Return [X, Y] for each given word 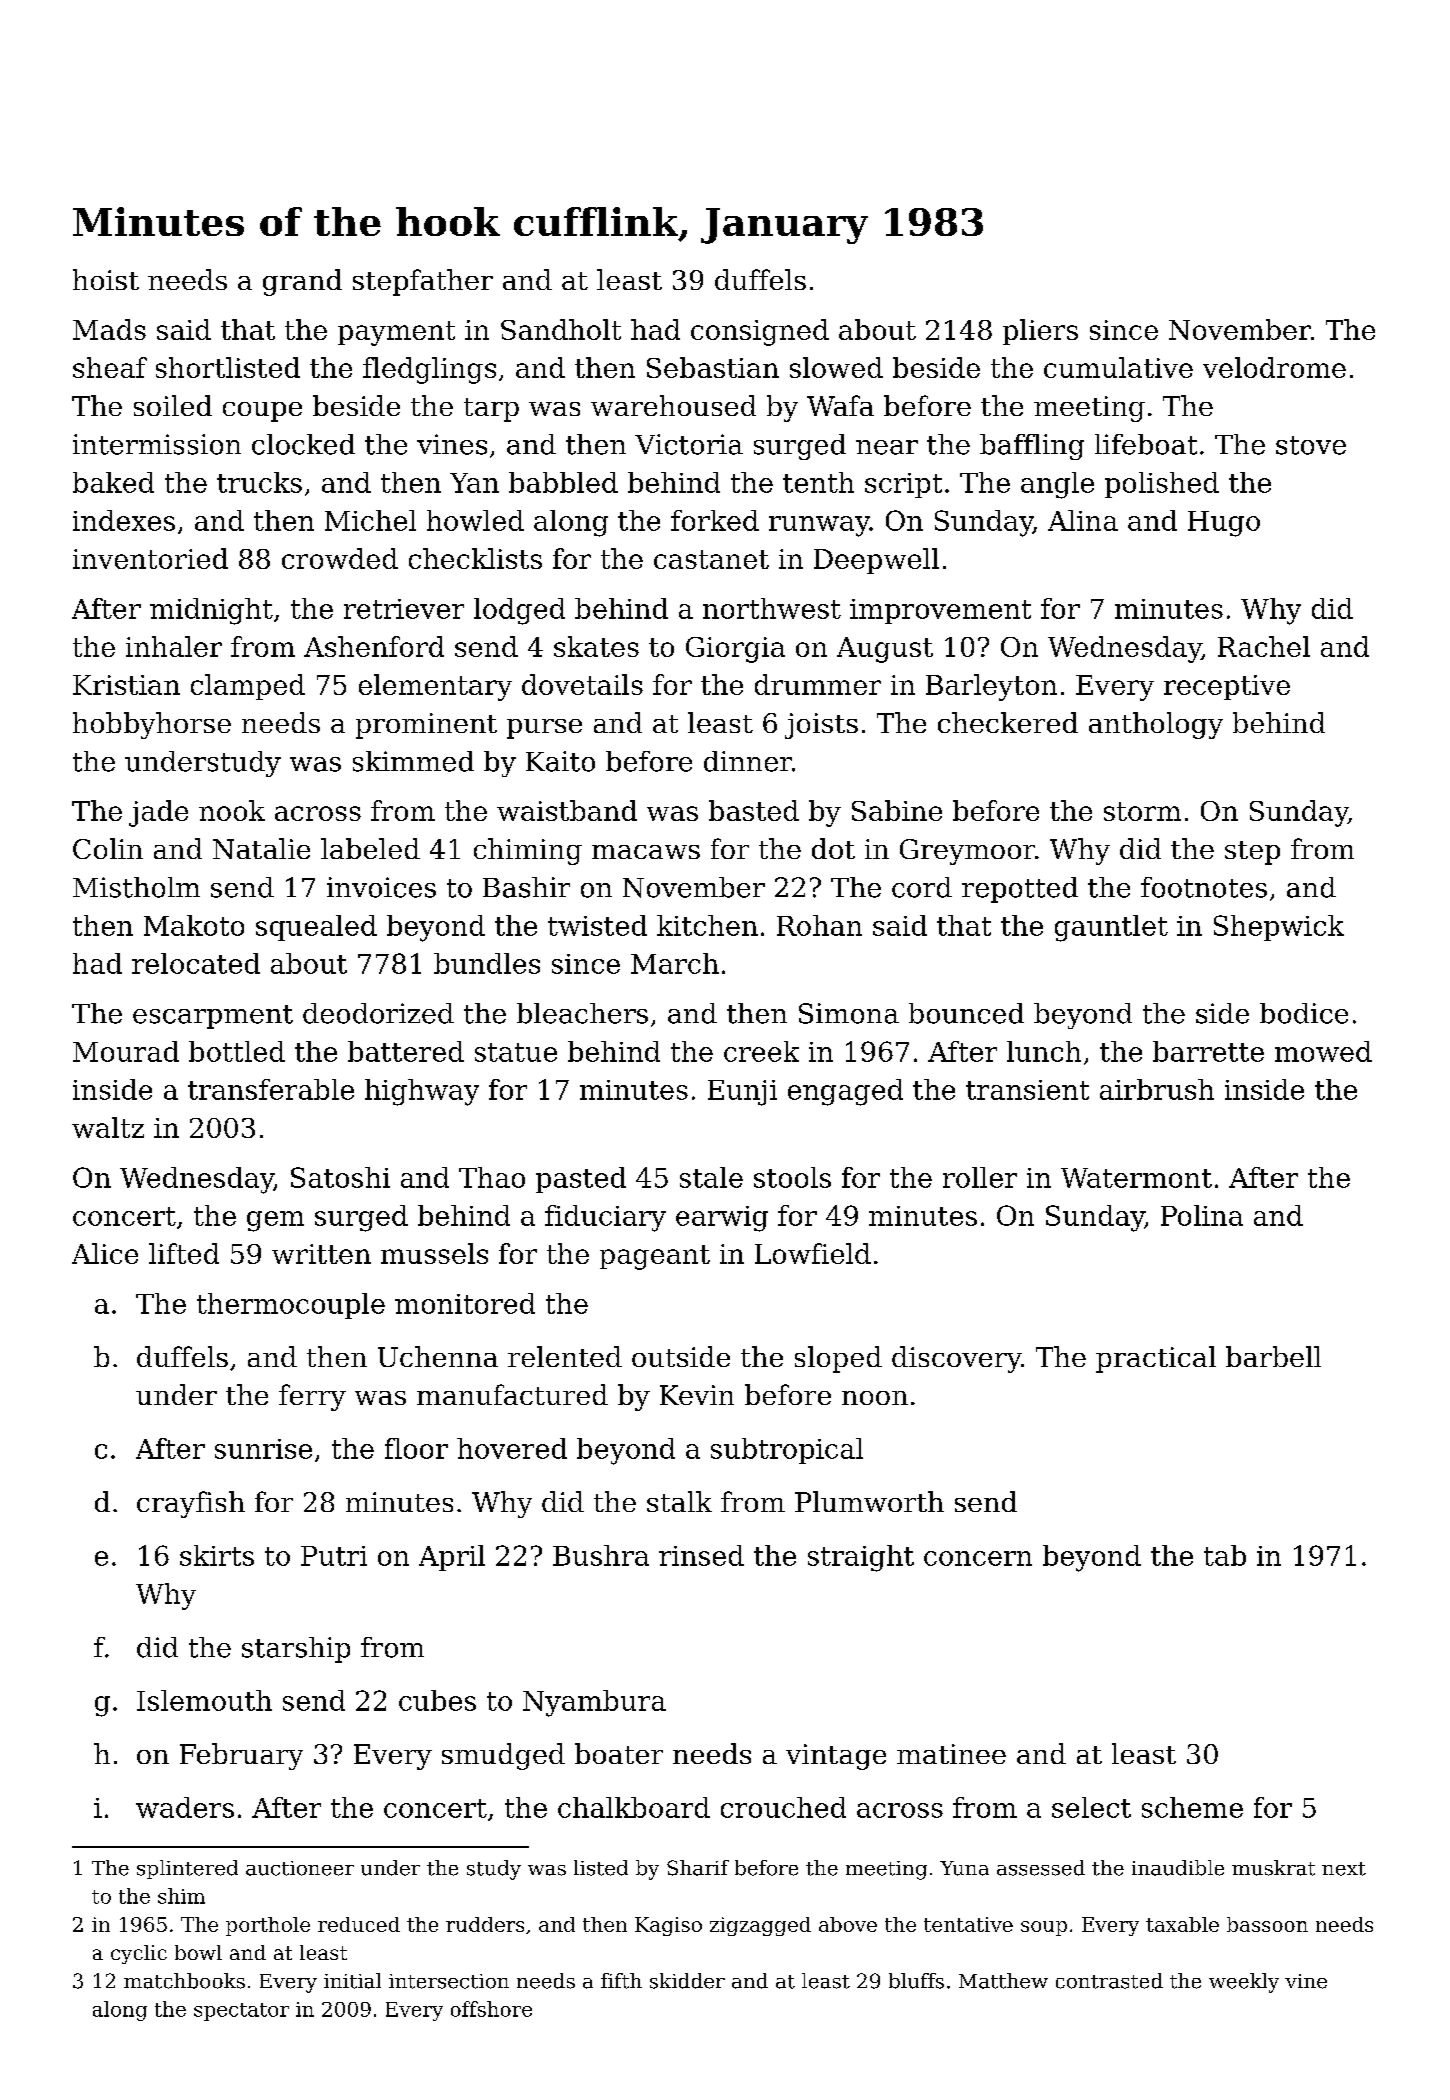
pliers [1040, 332]
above [848, 1924]
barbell [1273, 1356]
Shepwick [1279, 928]
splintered [187, 1869]
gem [275, 1221]
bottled [237, 1051]
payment [396, 333]
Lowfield [813, 1253]
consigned [760, 332]
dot [833, 848]
